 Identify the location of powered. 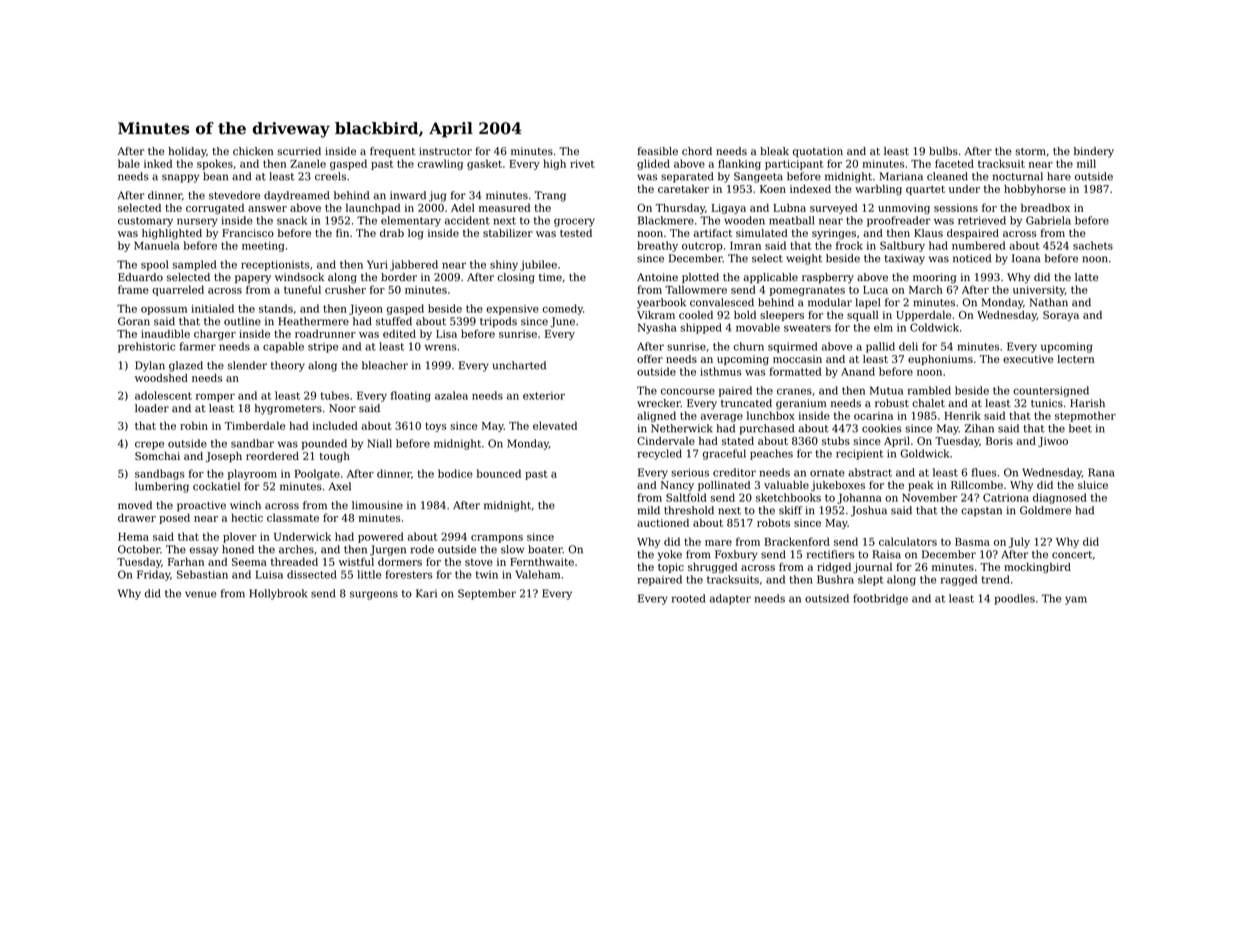
(381, 537).
